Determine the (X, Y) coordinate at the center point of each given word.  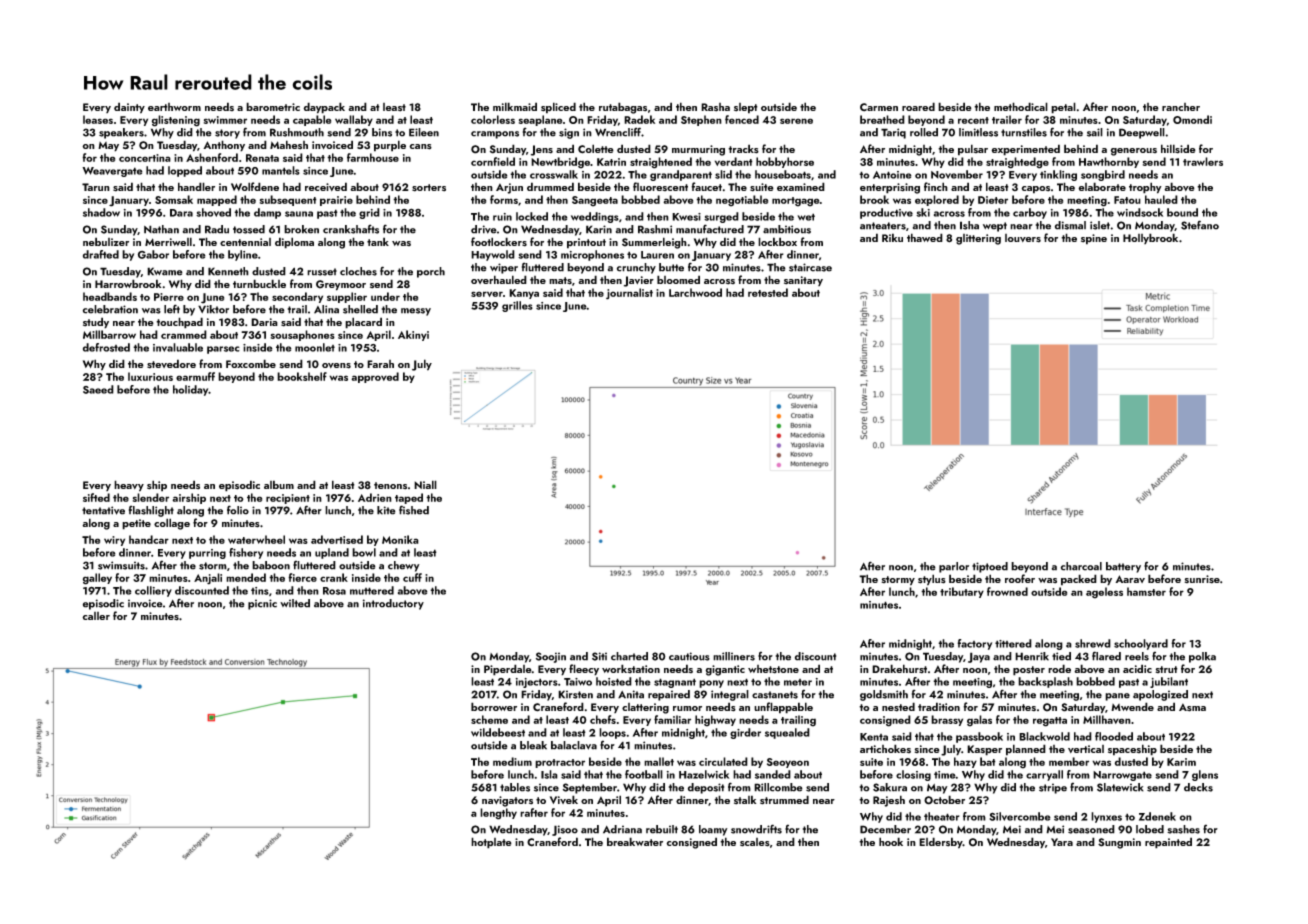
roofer (1020, 578)
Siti (599, 656)
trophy (1145, 188)
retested (768, 292)
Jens (542, 150)
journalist (629, 294)
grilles (517, 306)
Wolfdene (255, 186)
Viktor (213, 309)
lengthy (498, 814)
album (279, 484)
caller (96, 616)
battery (1123, 567)
